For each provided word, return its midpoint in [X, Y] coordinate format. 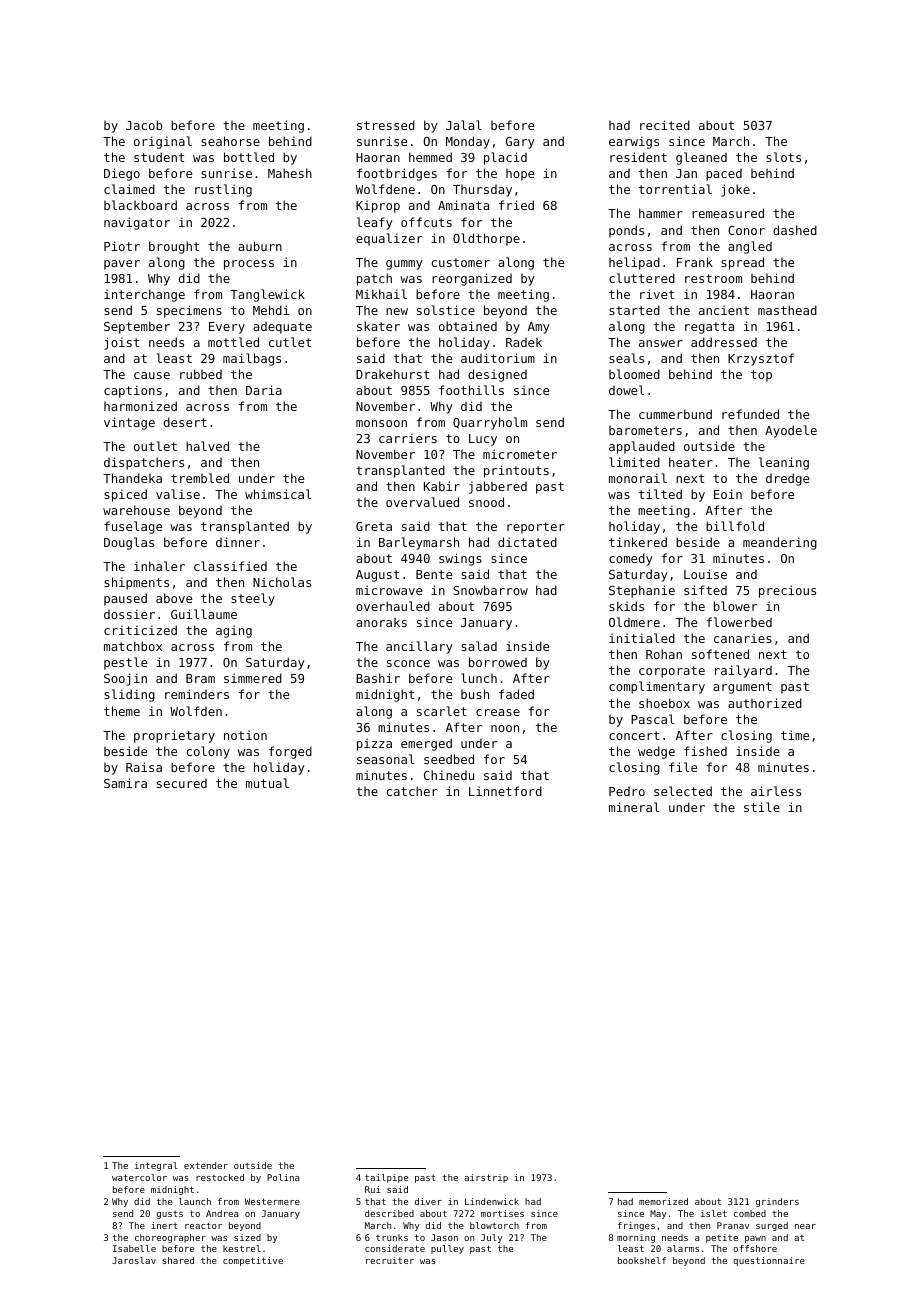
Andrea [222, 1213]
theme [122, 711]
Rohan [664, 654]
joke [735, 190]
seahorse [230, 141]
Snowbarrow [490, 590]
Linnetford [505, 791]
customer [460, 262]
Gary [520, 143]
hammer [661, 213]
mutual [267, 783]
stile [762, 807]
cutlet [290, 342]
